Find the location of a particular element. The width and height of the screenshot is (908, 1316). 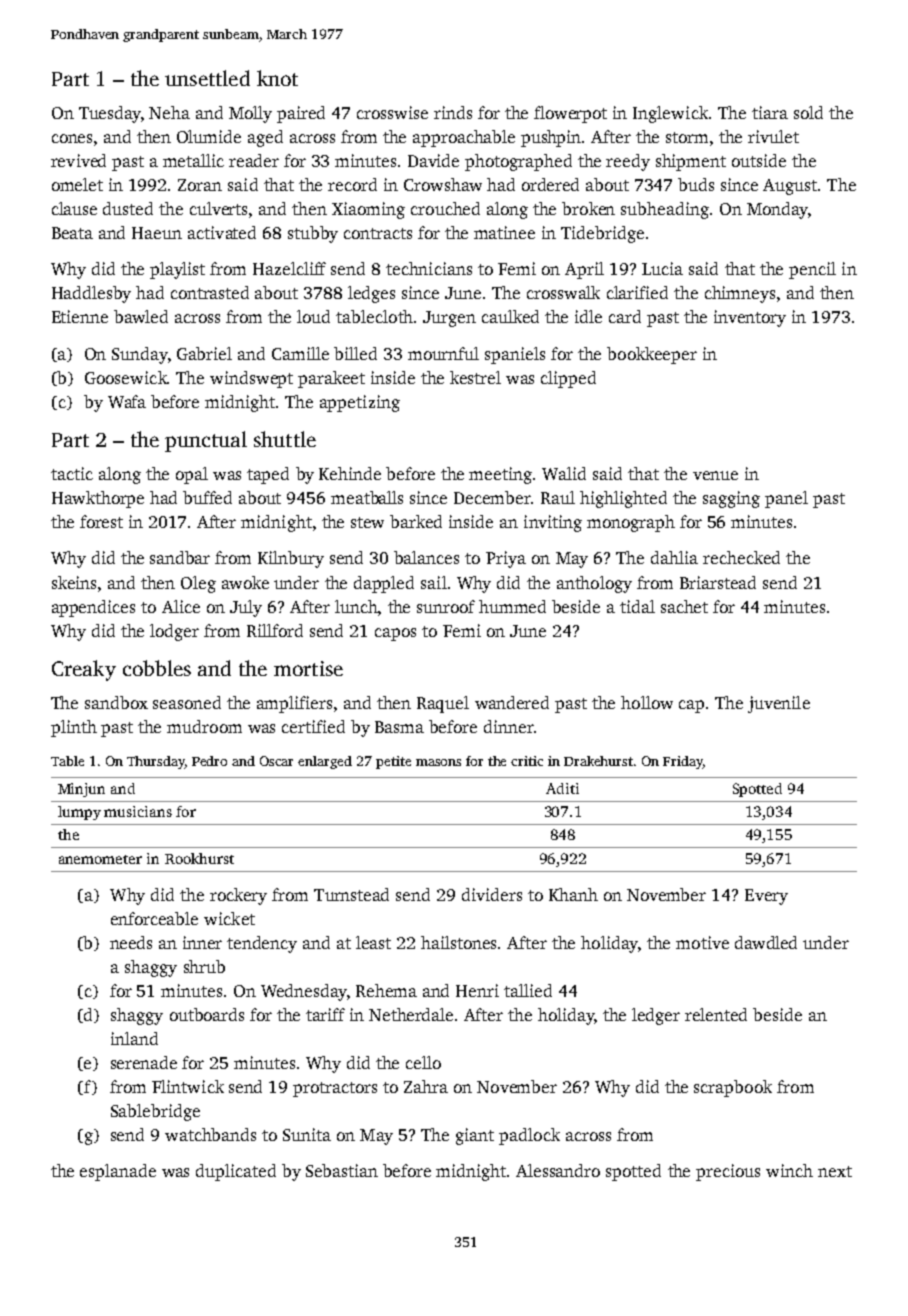

padlock is located at coordinates (529, 1136).
